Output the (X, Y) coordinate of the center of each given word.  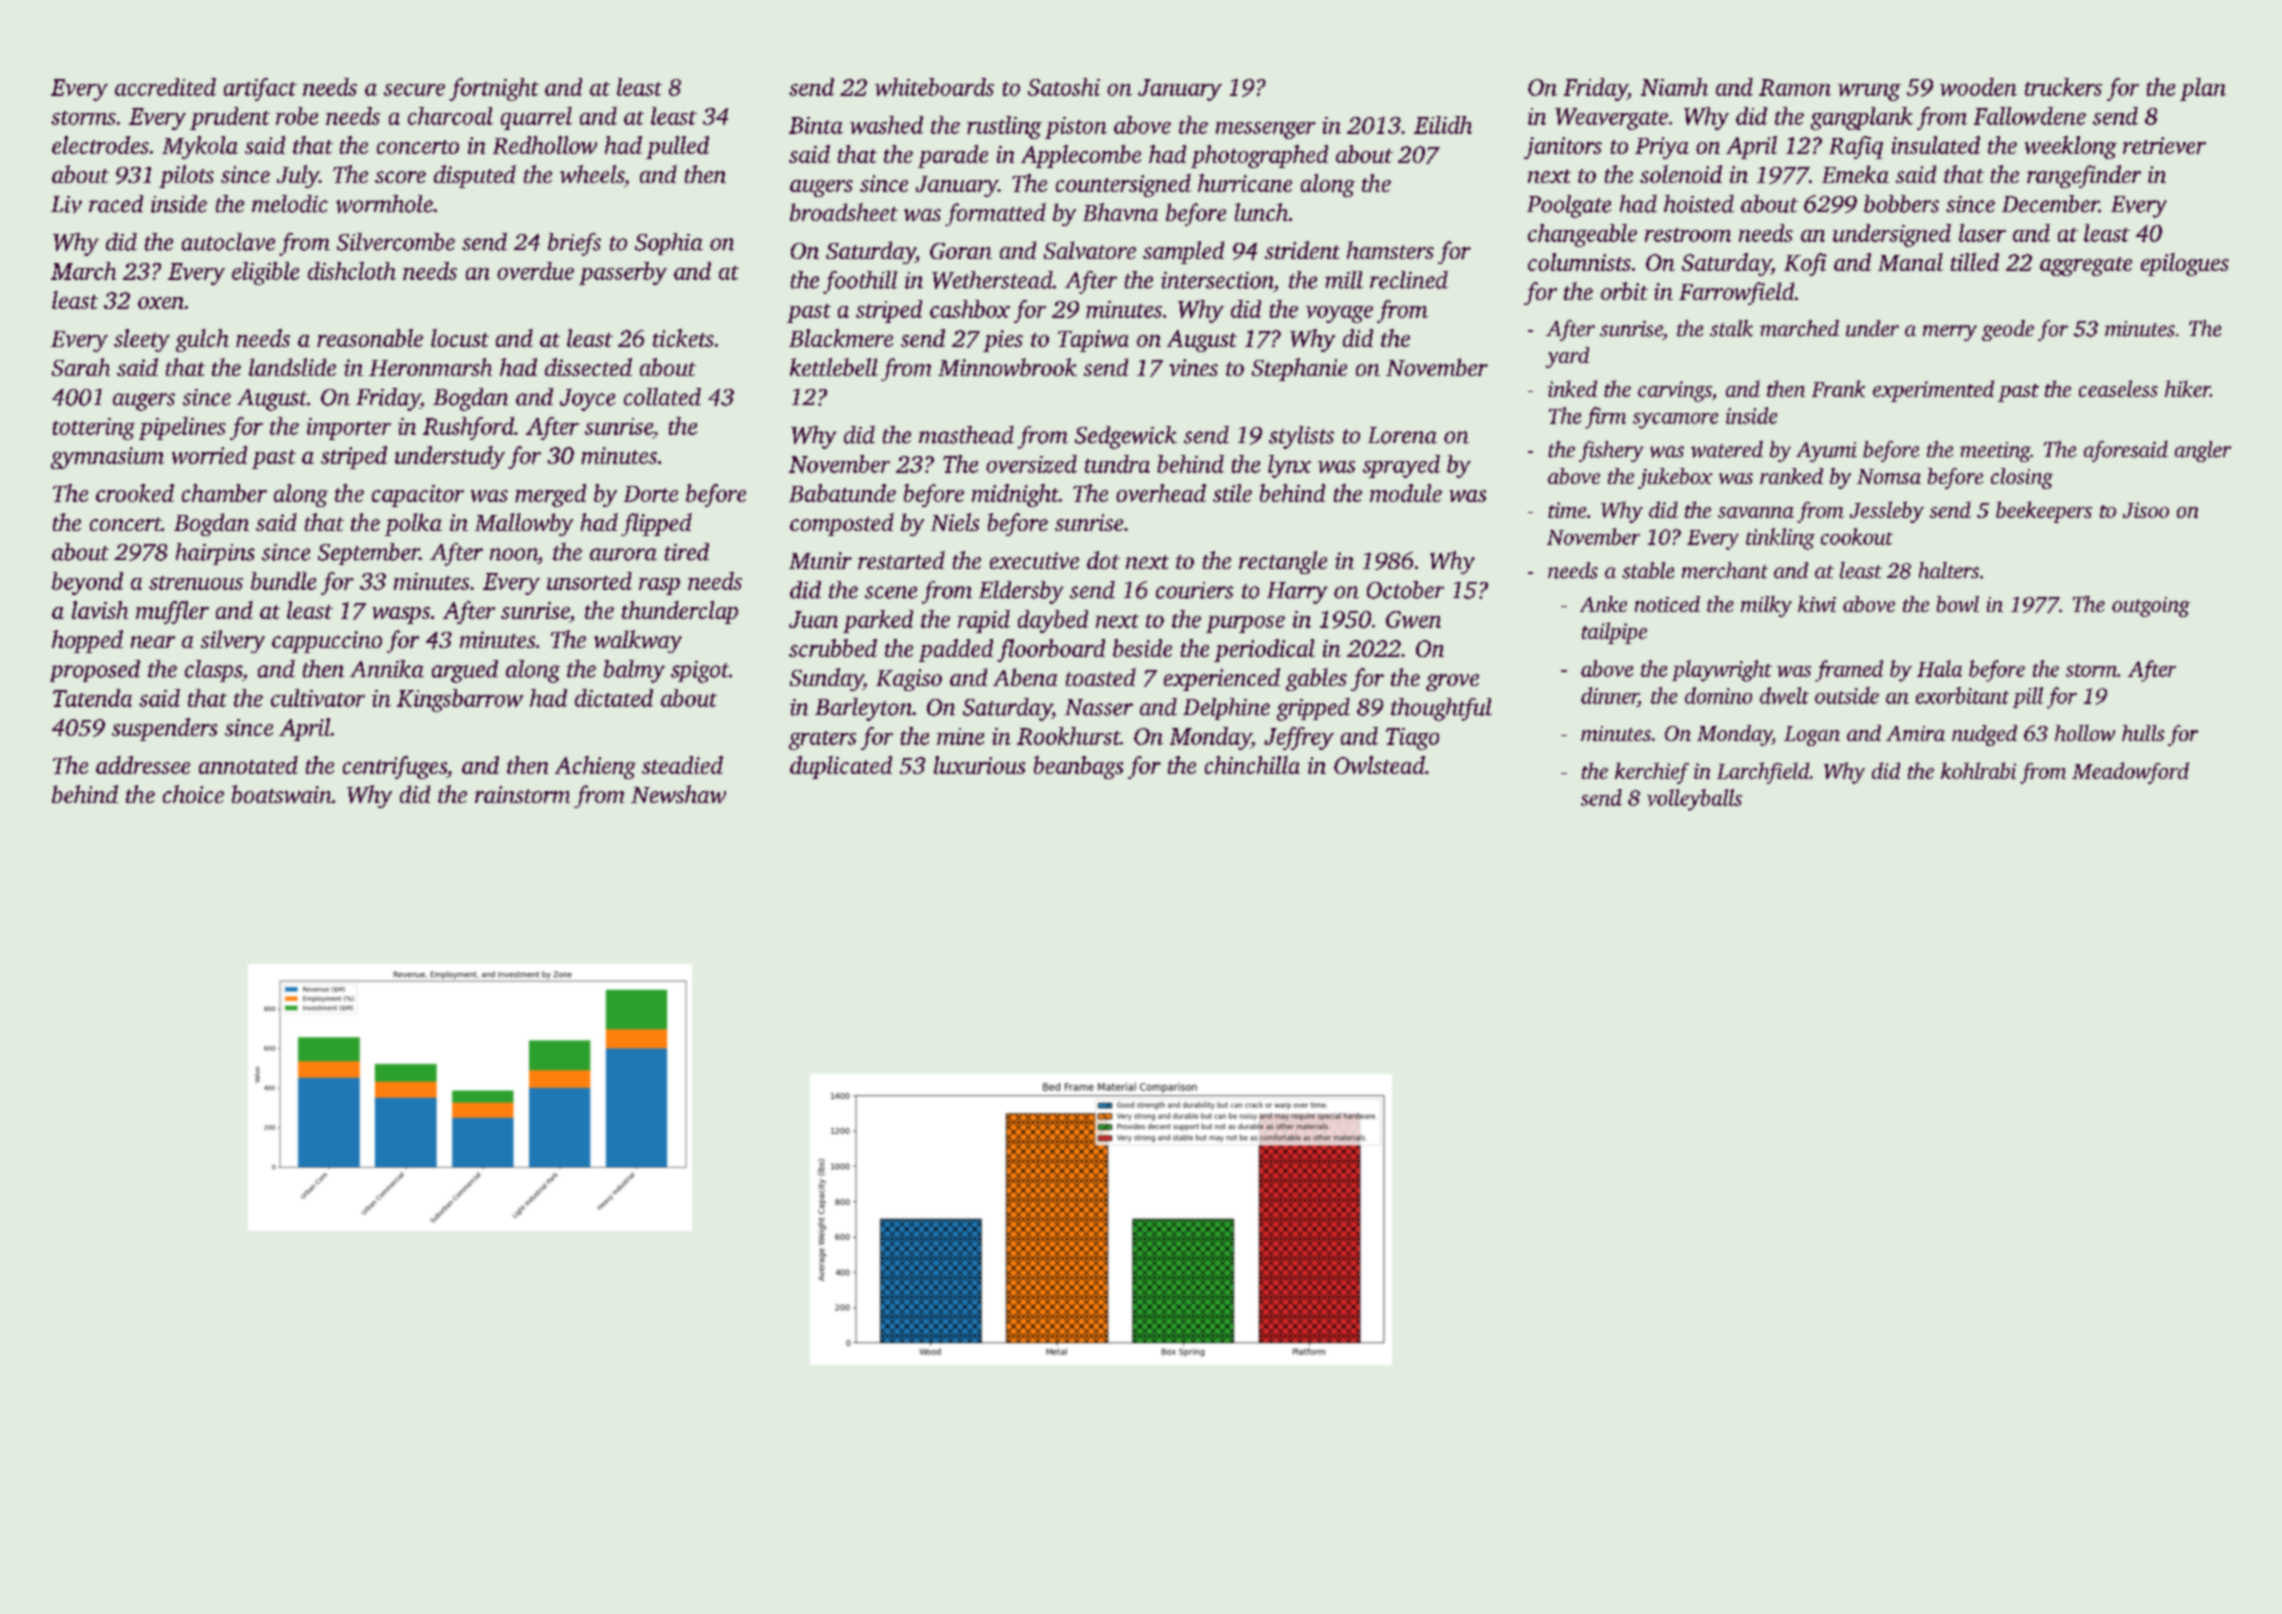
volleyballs (1694, 800)
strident (1302, 250)
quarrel (536, 118)
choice (193, 794)
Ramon (1795, 87)
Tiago (1412, 739)
